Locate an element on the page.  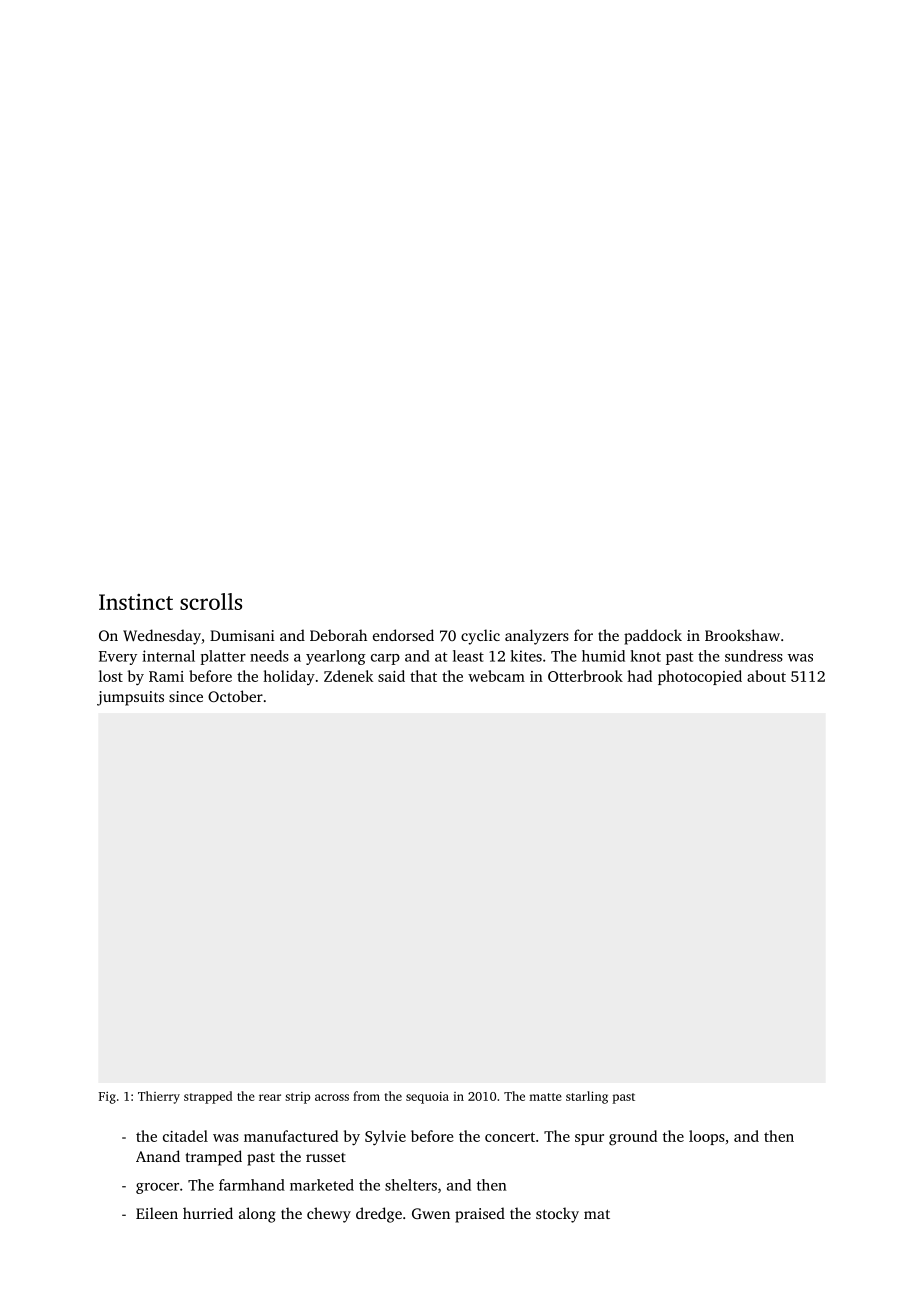
photocopied is located at coordinates (700, 677).
